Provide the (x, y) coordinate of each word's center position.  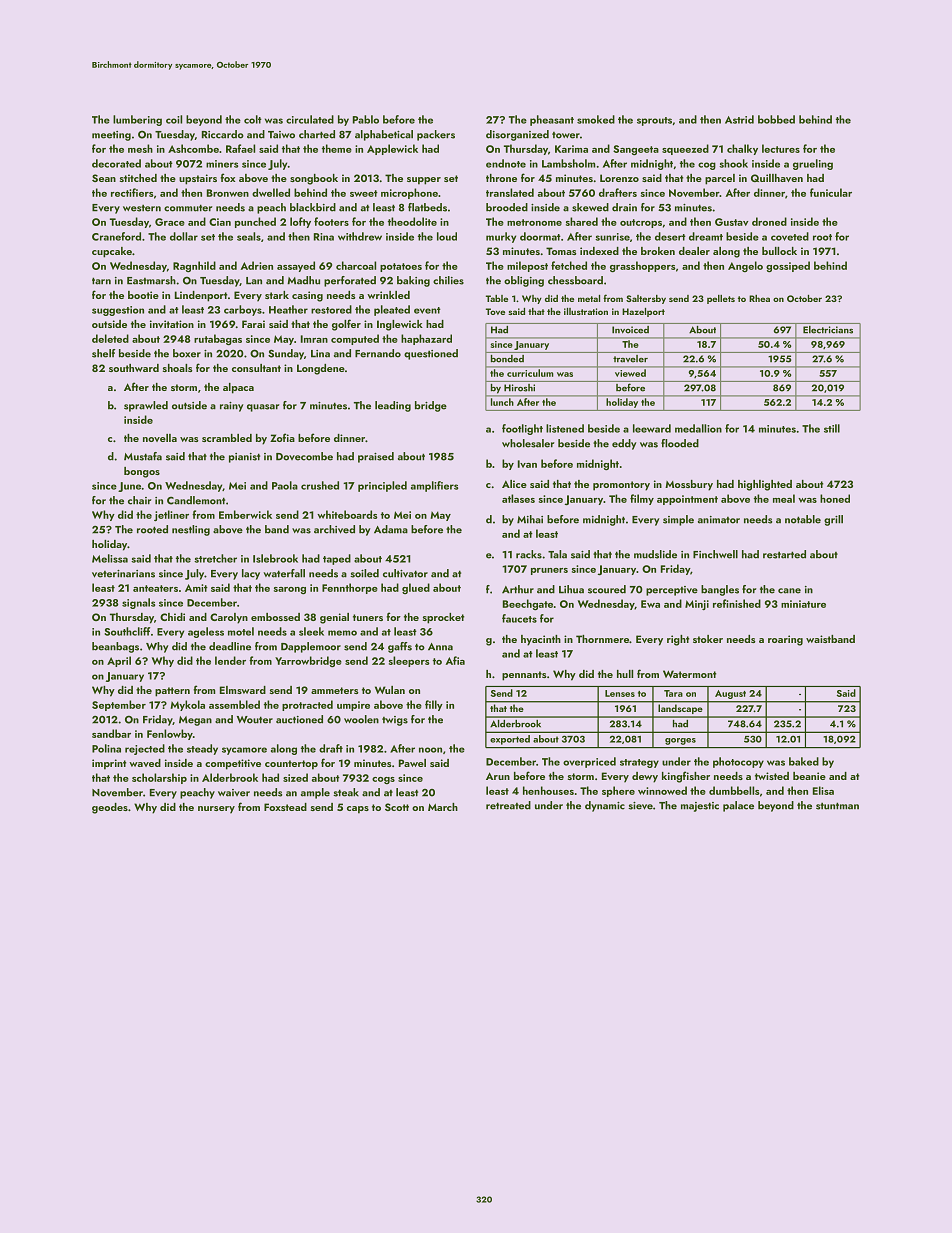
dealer (694, 251)
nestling (191, 530)
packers (436, 135)
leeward (652, 428)
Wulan (390, 690)
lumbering (137, 120)
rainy (232, 407)
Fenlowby (170, 734)
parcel (720, 179)
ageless (206, 632)
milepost (527, 266)
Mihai (530, 519)
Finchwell (715, 554)
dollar (184, 236)
